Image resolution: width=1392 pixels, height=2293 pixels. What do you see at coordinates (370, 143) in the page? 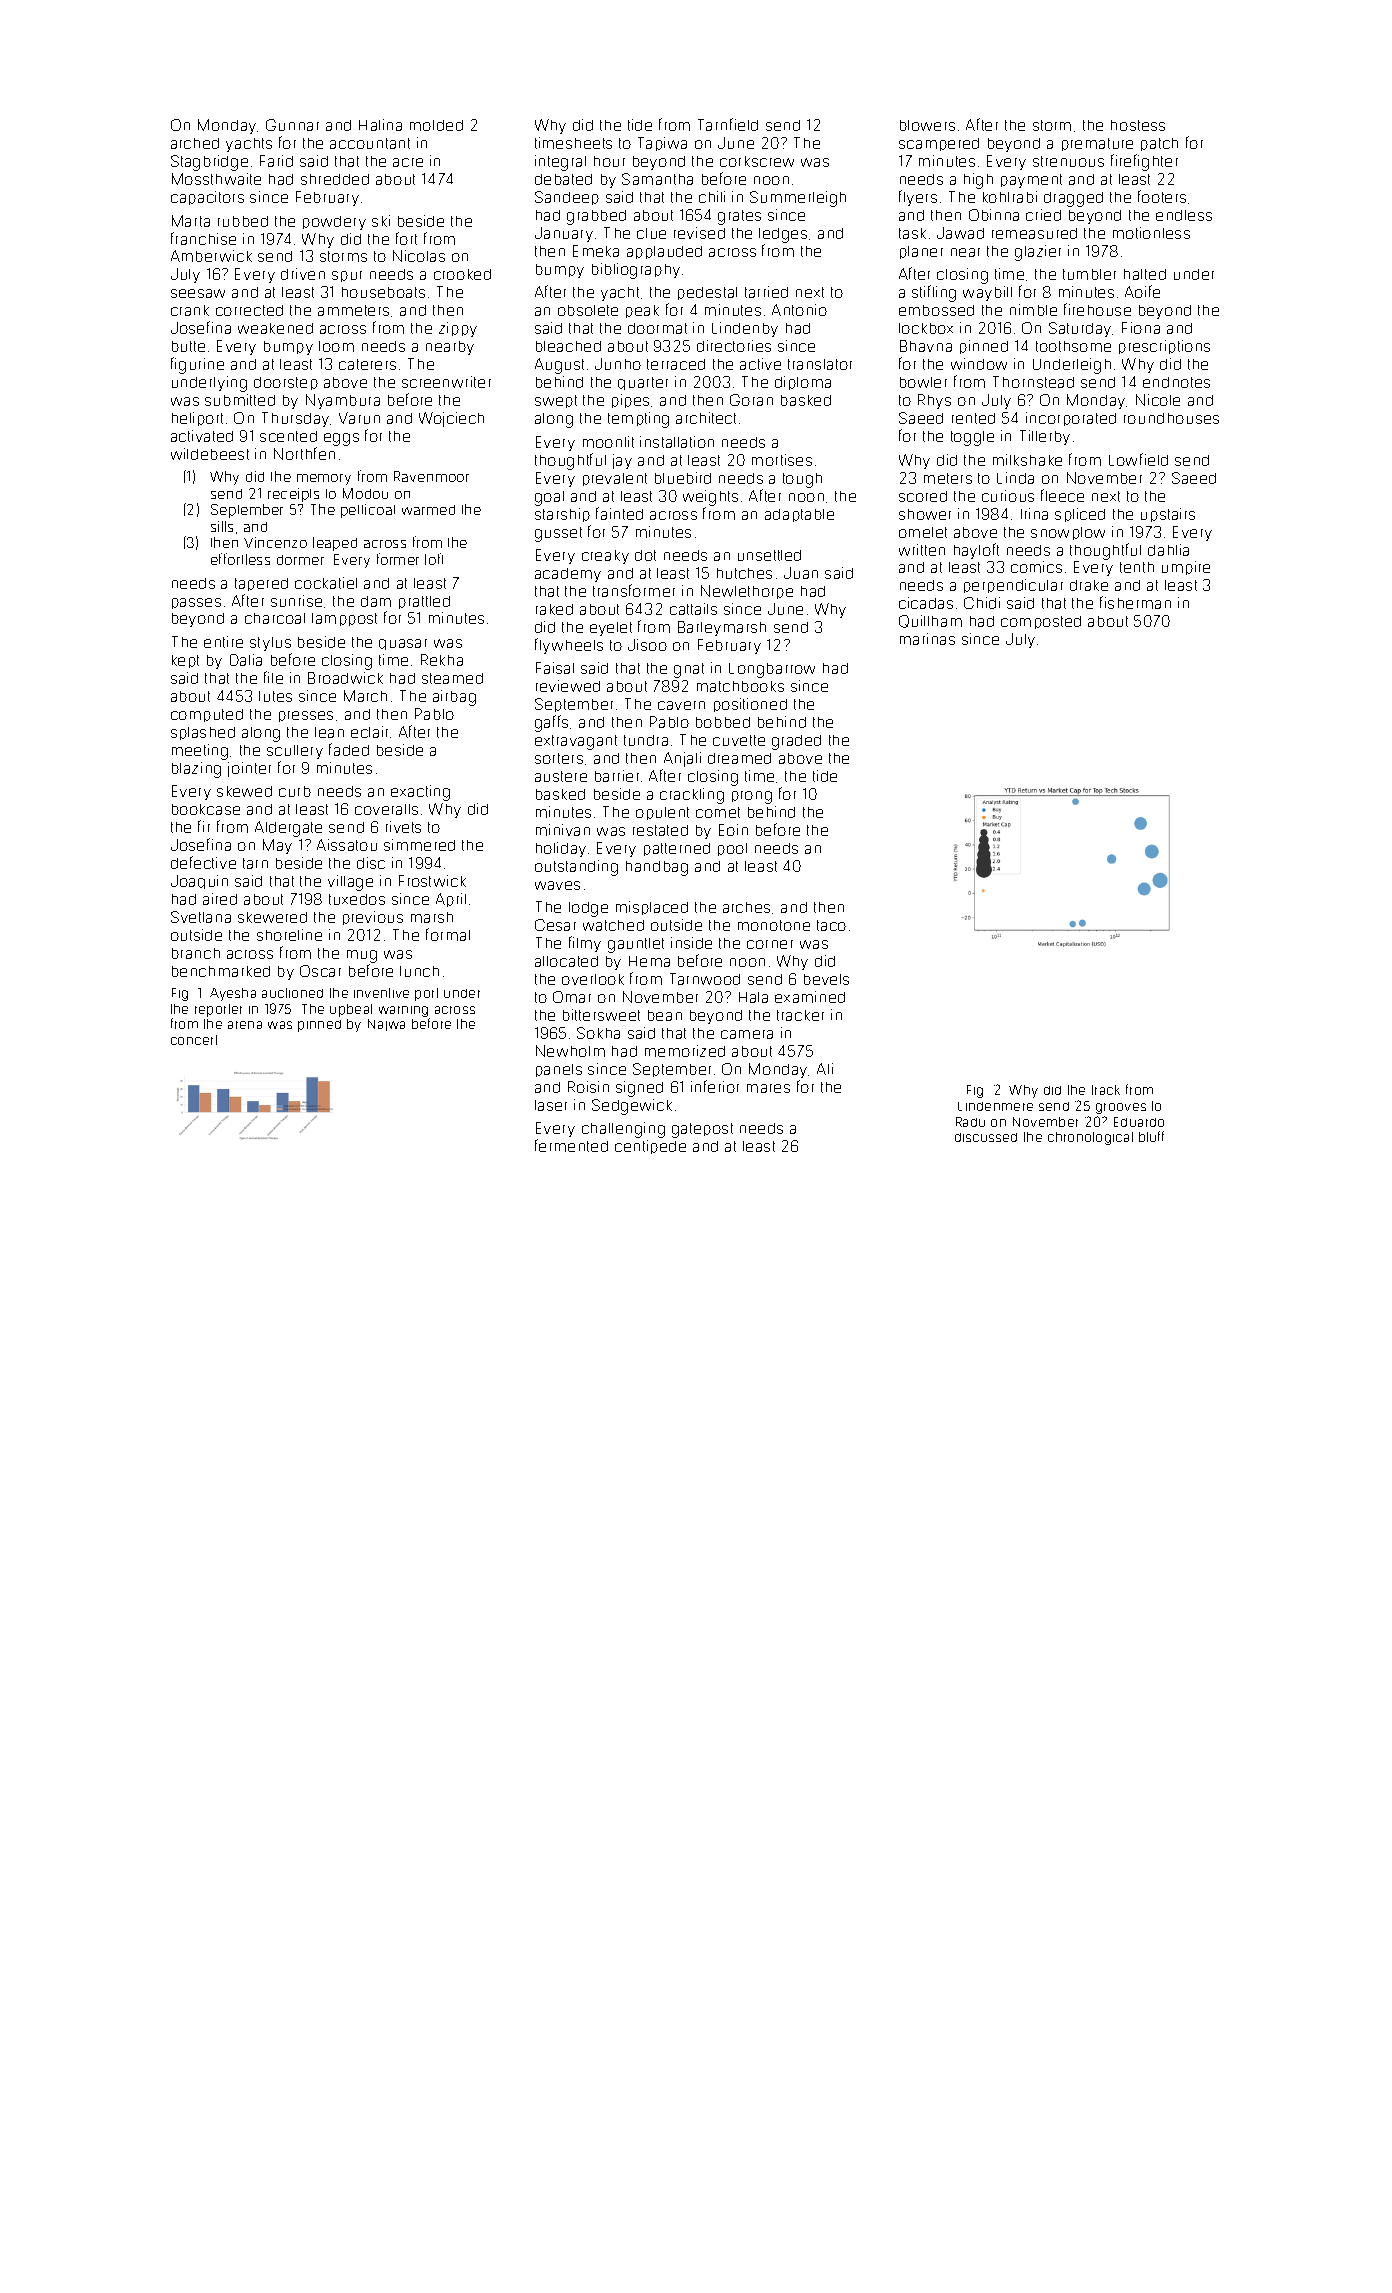
I see `accountant` at bounding box center [370, 143].
